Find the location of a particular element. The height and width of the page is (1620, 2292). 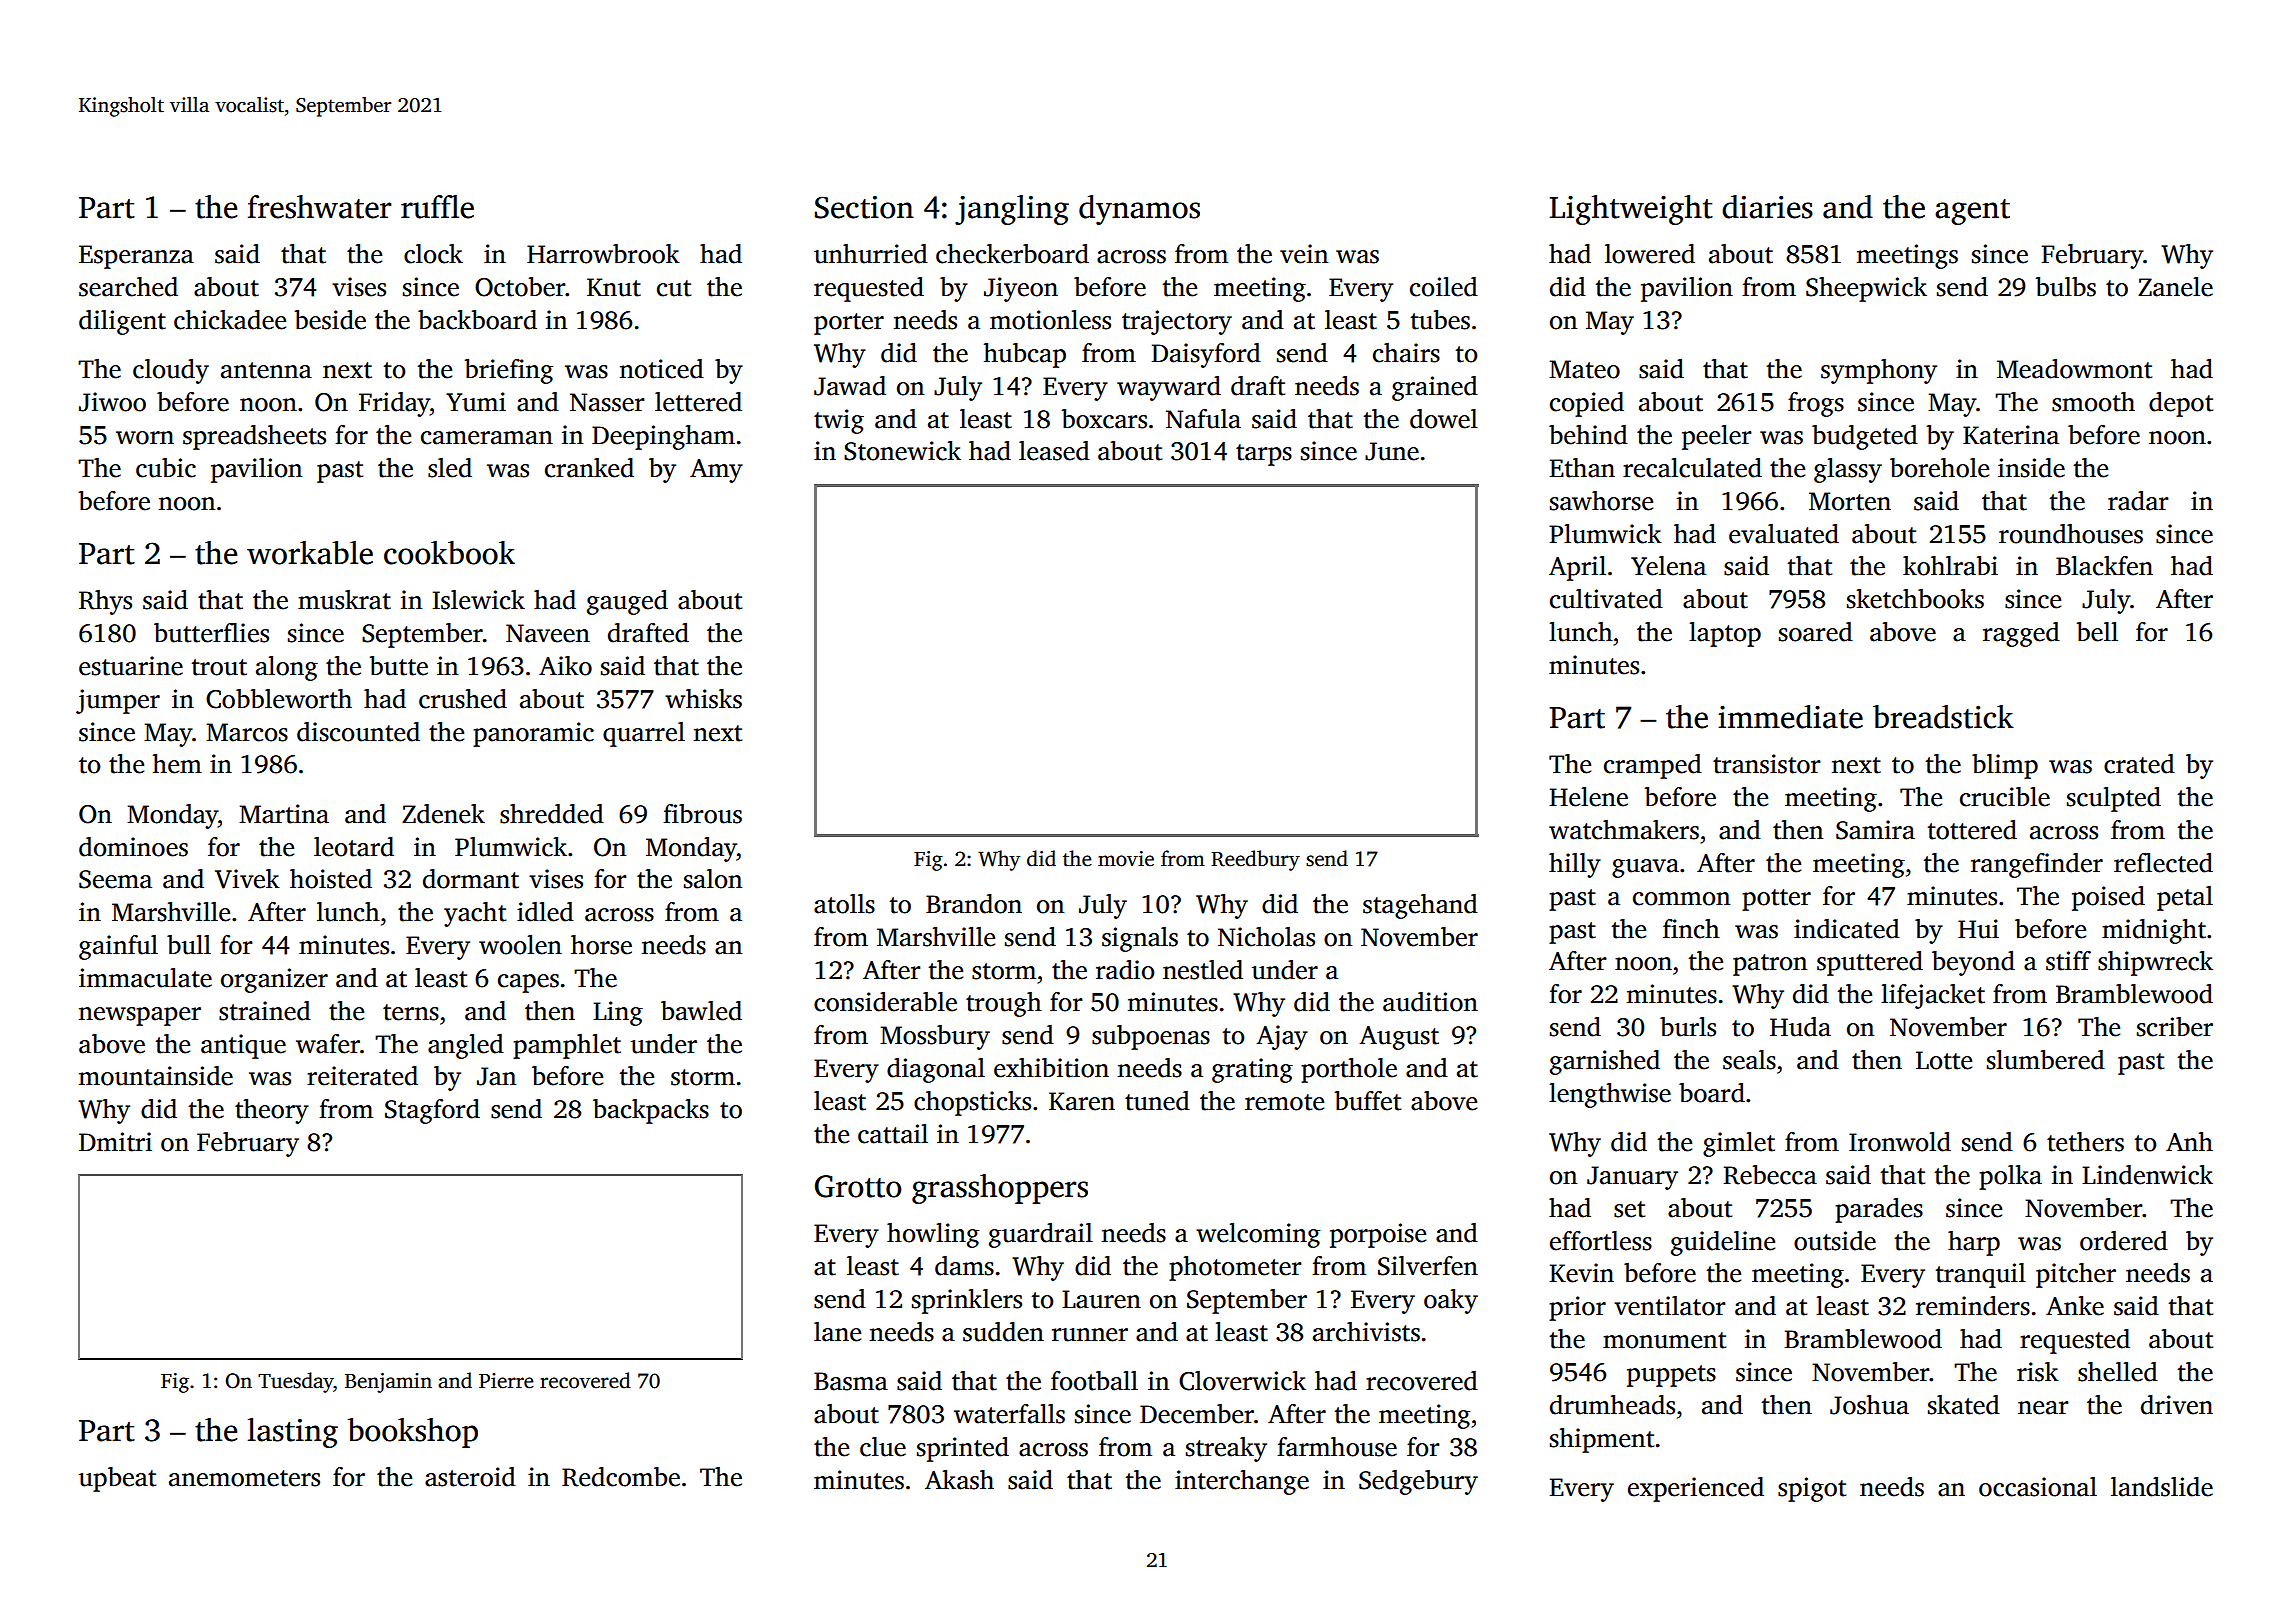

buffet is located at coordinates (1368, 1101).
